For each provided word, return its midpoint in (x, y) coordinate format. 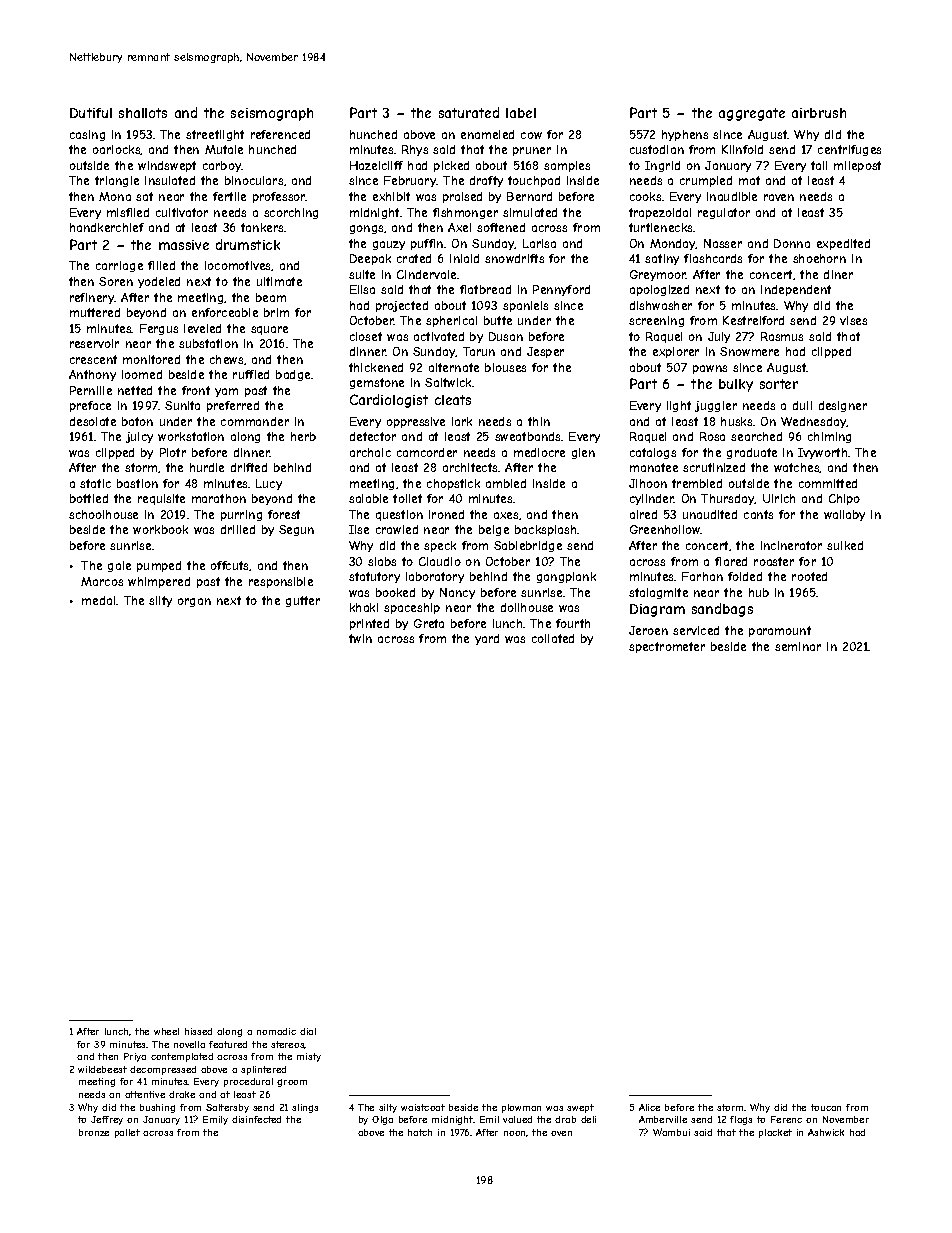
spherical (451, 321)
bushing (157, 1108)
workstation (191, 436)
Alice (649, 1107)
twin (360, 638)
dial (308, 1031)
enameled (487, 134)
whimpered (159, 582)
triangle (117, 181)
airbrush (819, 113)
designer (843, 406)
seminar (798, 646)
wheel (166, 1031)
